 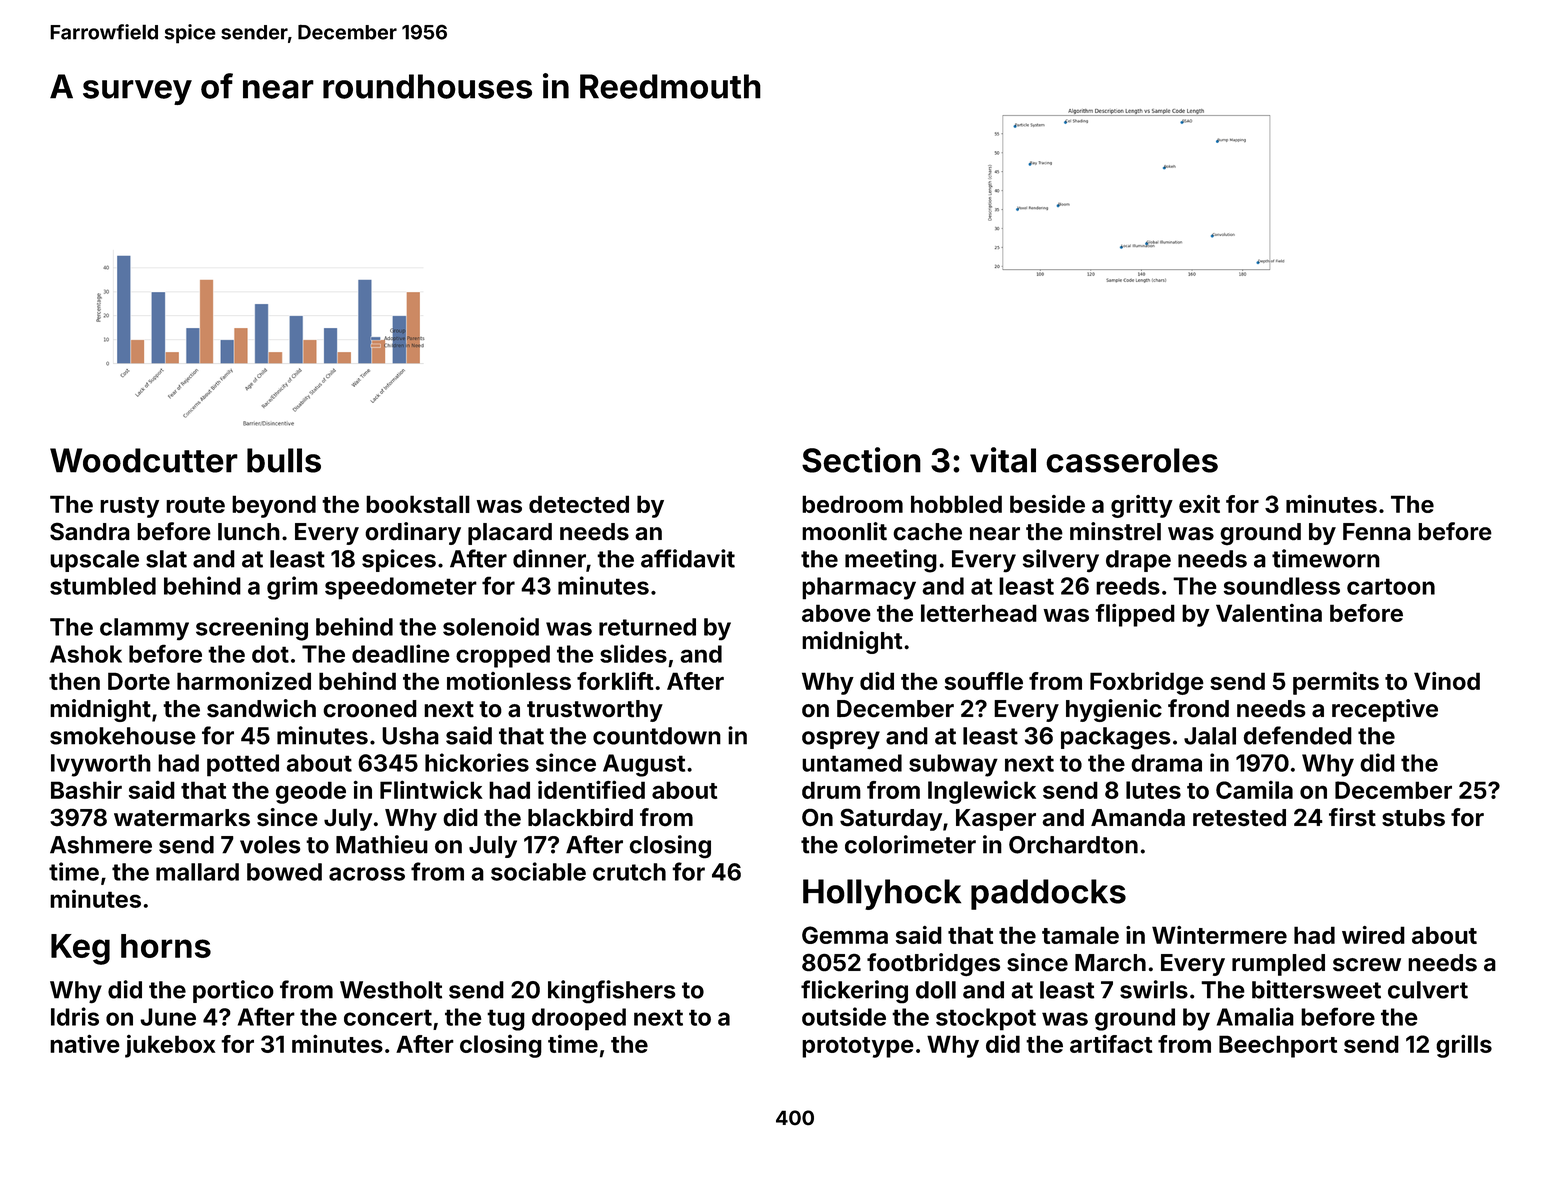 What do you see at coordinates (579, 1019) in the page?
I see `drooped` at bounding box center [579, 1019].
